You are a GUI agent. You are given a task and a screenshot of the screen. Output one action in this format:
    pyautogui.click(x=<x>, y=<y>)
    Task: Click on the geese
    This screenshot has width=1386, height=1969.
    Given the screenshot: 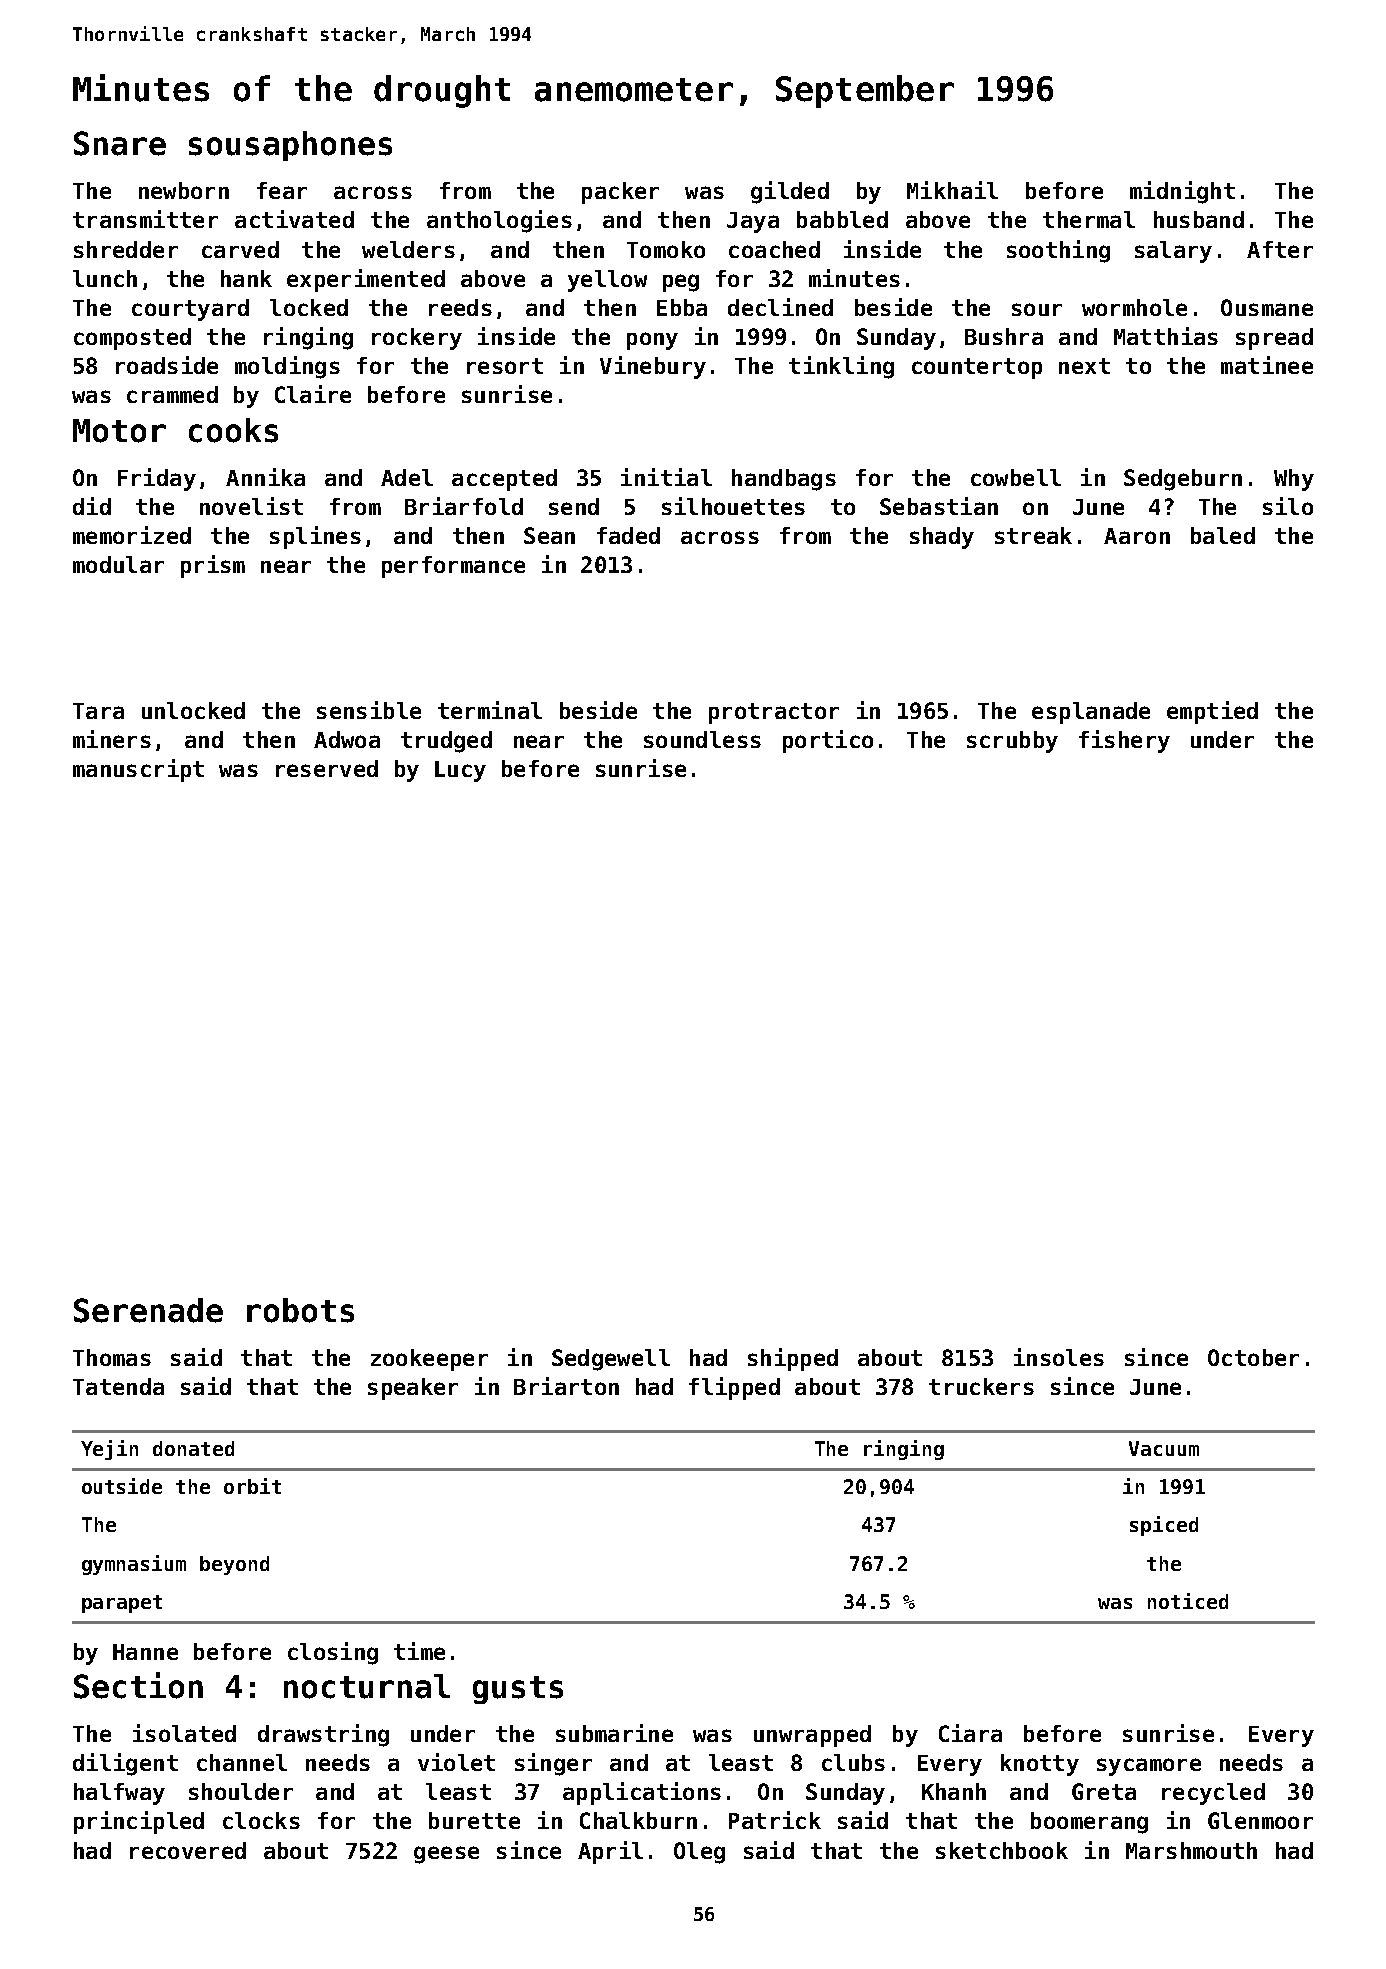 What is the action you would take?
    pyautogui.click(x=446, y=1855)
